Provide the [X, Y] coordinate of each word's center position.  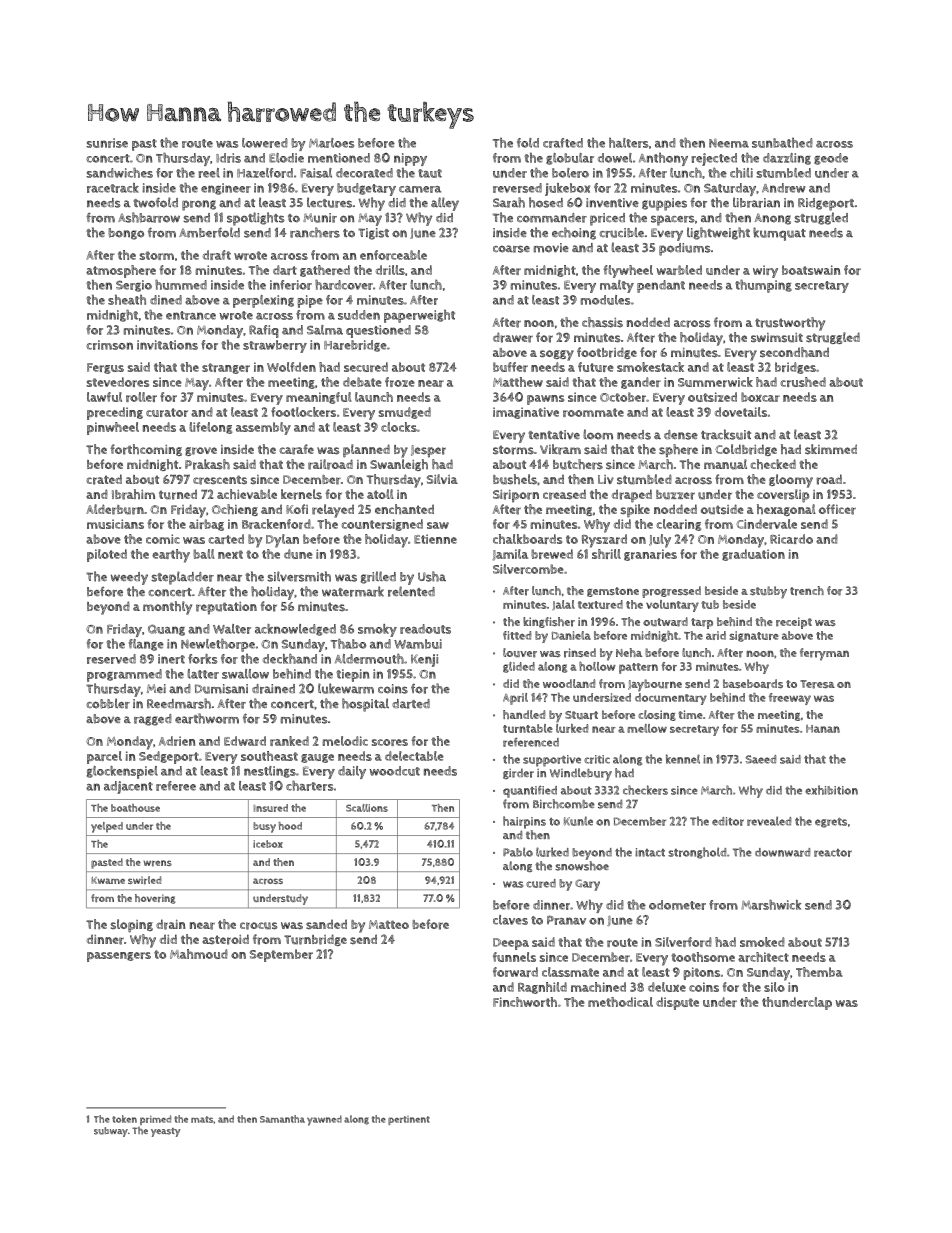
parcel [104, 757]
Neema [729, 143]
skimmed [831, 449]
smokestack [650, 367]
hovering [155, 899]
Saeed [760, 759]
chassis [602, 322]
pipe [310, 301]
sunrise [107, 143]
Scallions [367, 808]
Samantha [282, 1119]
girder [518, 773]
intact [650, 852]
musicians [115, 524]
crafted [563, 143]
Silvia [442, 479]
